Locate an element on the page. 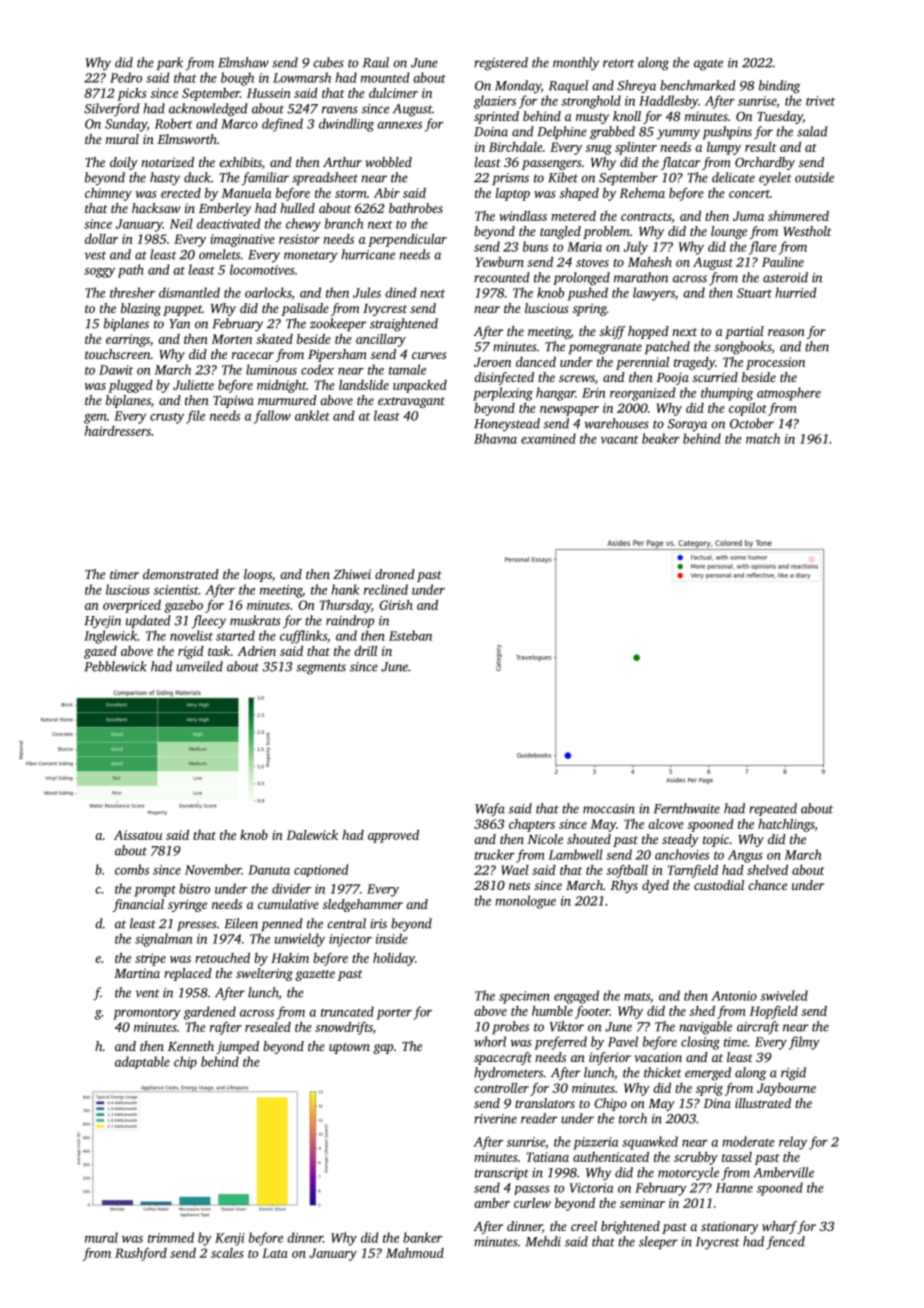 This page has height=1308, width=924. Raquel is located at coordinates (568, 86).
